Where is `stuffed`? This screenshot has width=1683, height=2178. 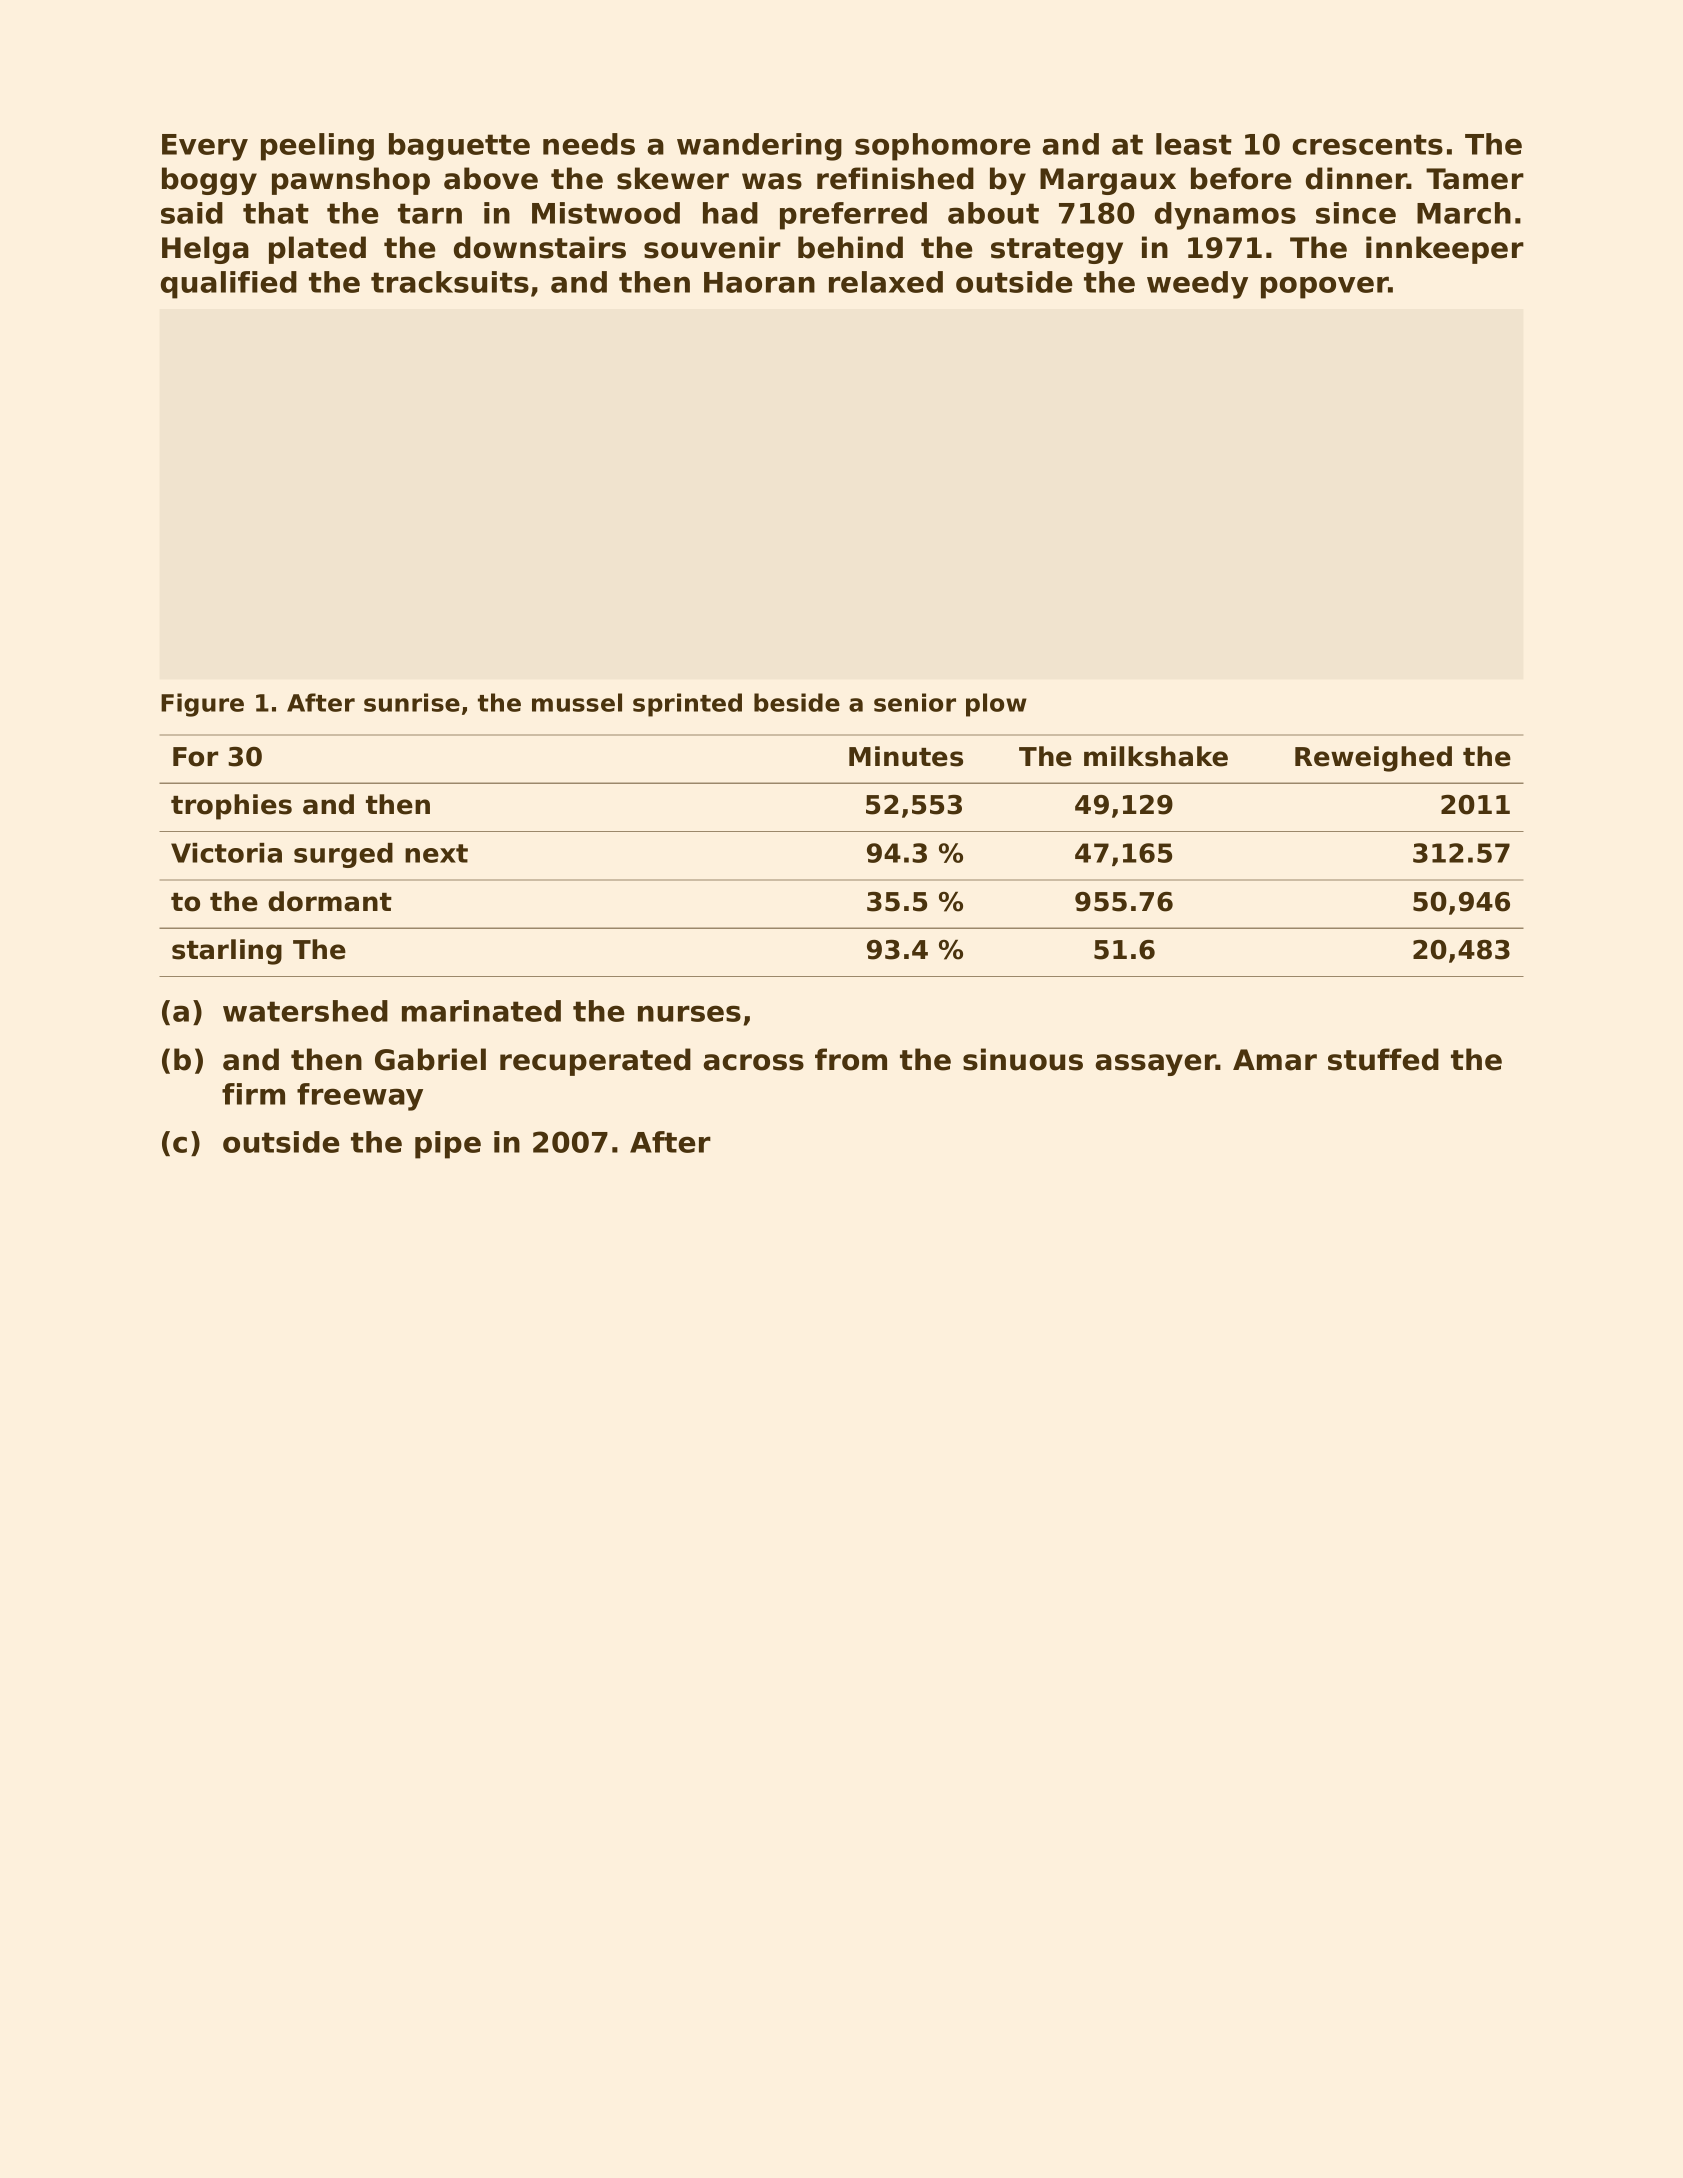 stuffed is located at coordinates (1383, 1059).
